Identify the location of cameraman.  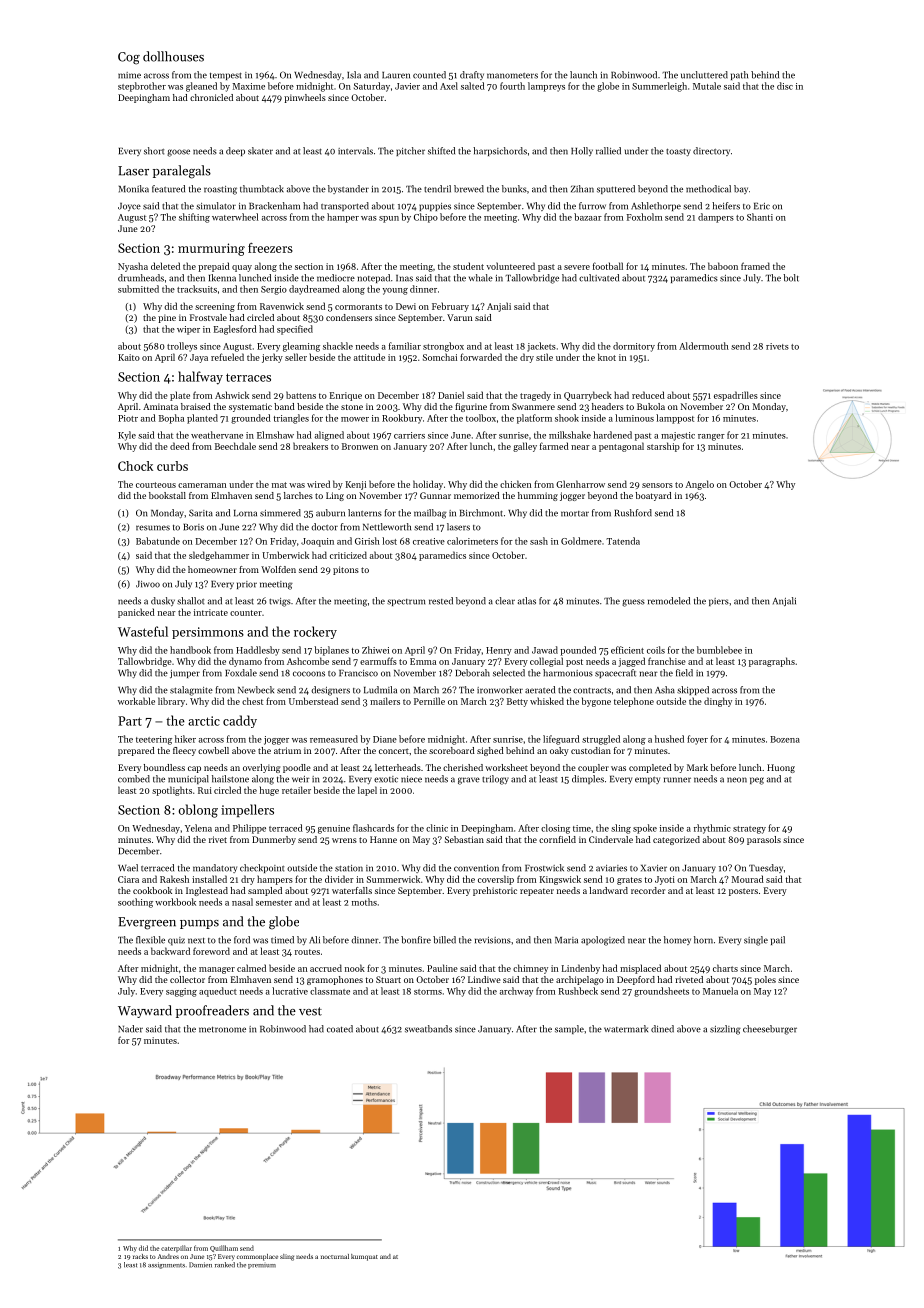
(202, 485).
